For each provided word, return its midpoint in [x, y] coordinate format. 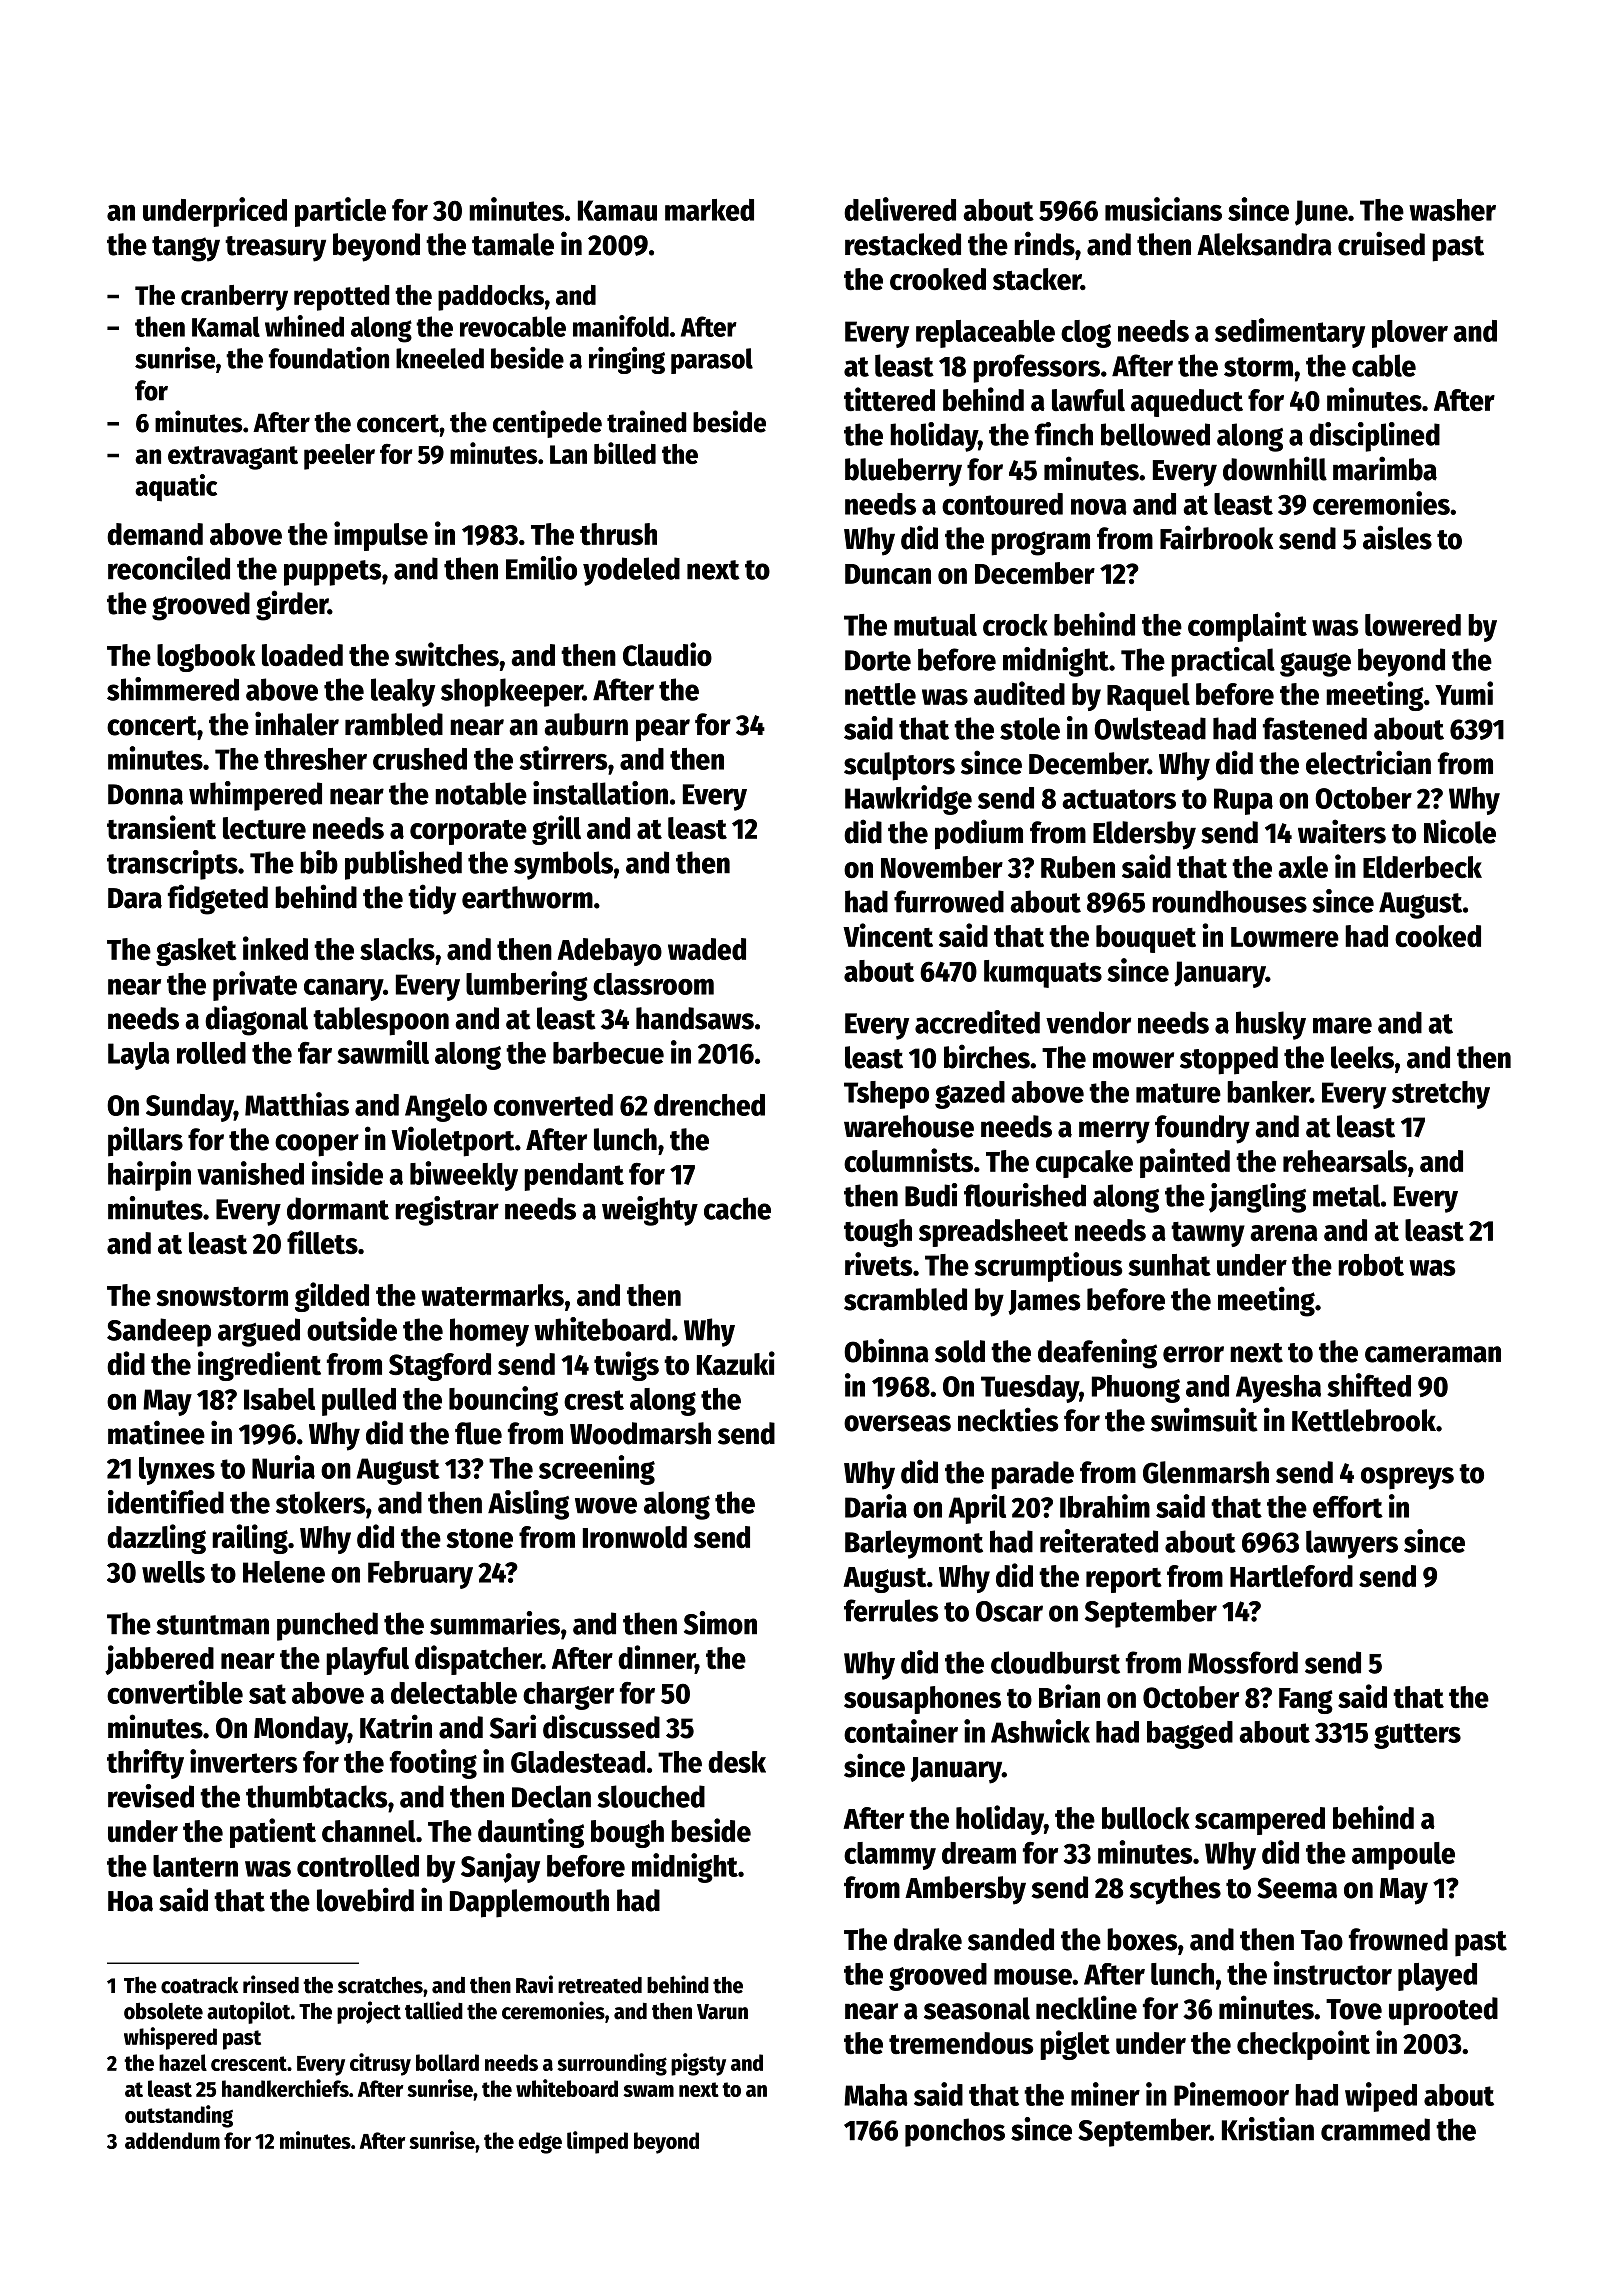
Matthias [297, 1104]
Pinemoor [1231, 2094]
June [1321, 213]
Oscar [1009, 1611]
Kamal [226, 326]
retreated [600, 1985]
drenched [709, 1105]
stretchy [1441, 1095]
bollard [447, 2062]
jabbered [159, 1660]
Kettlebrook [1364, 1420]
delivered [900, 209]
